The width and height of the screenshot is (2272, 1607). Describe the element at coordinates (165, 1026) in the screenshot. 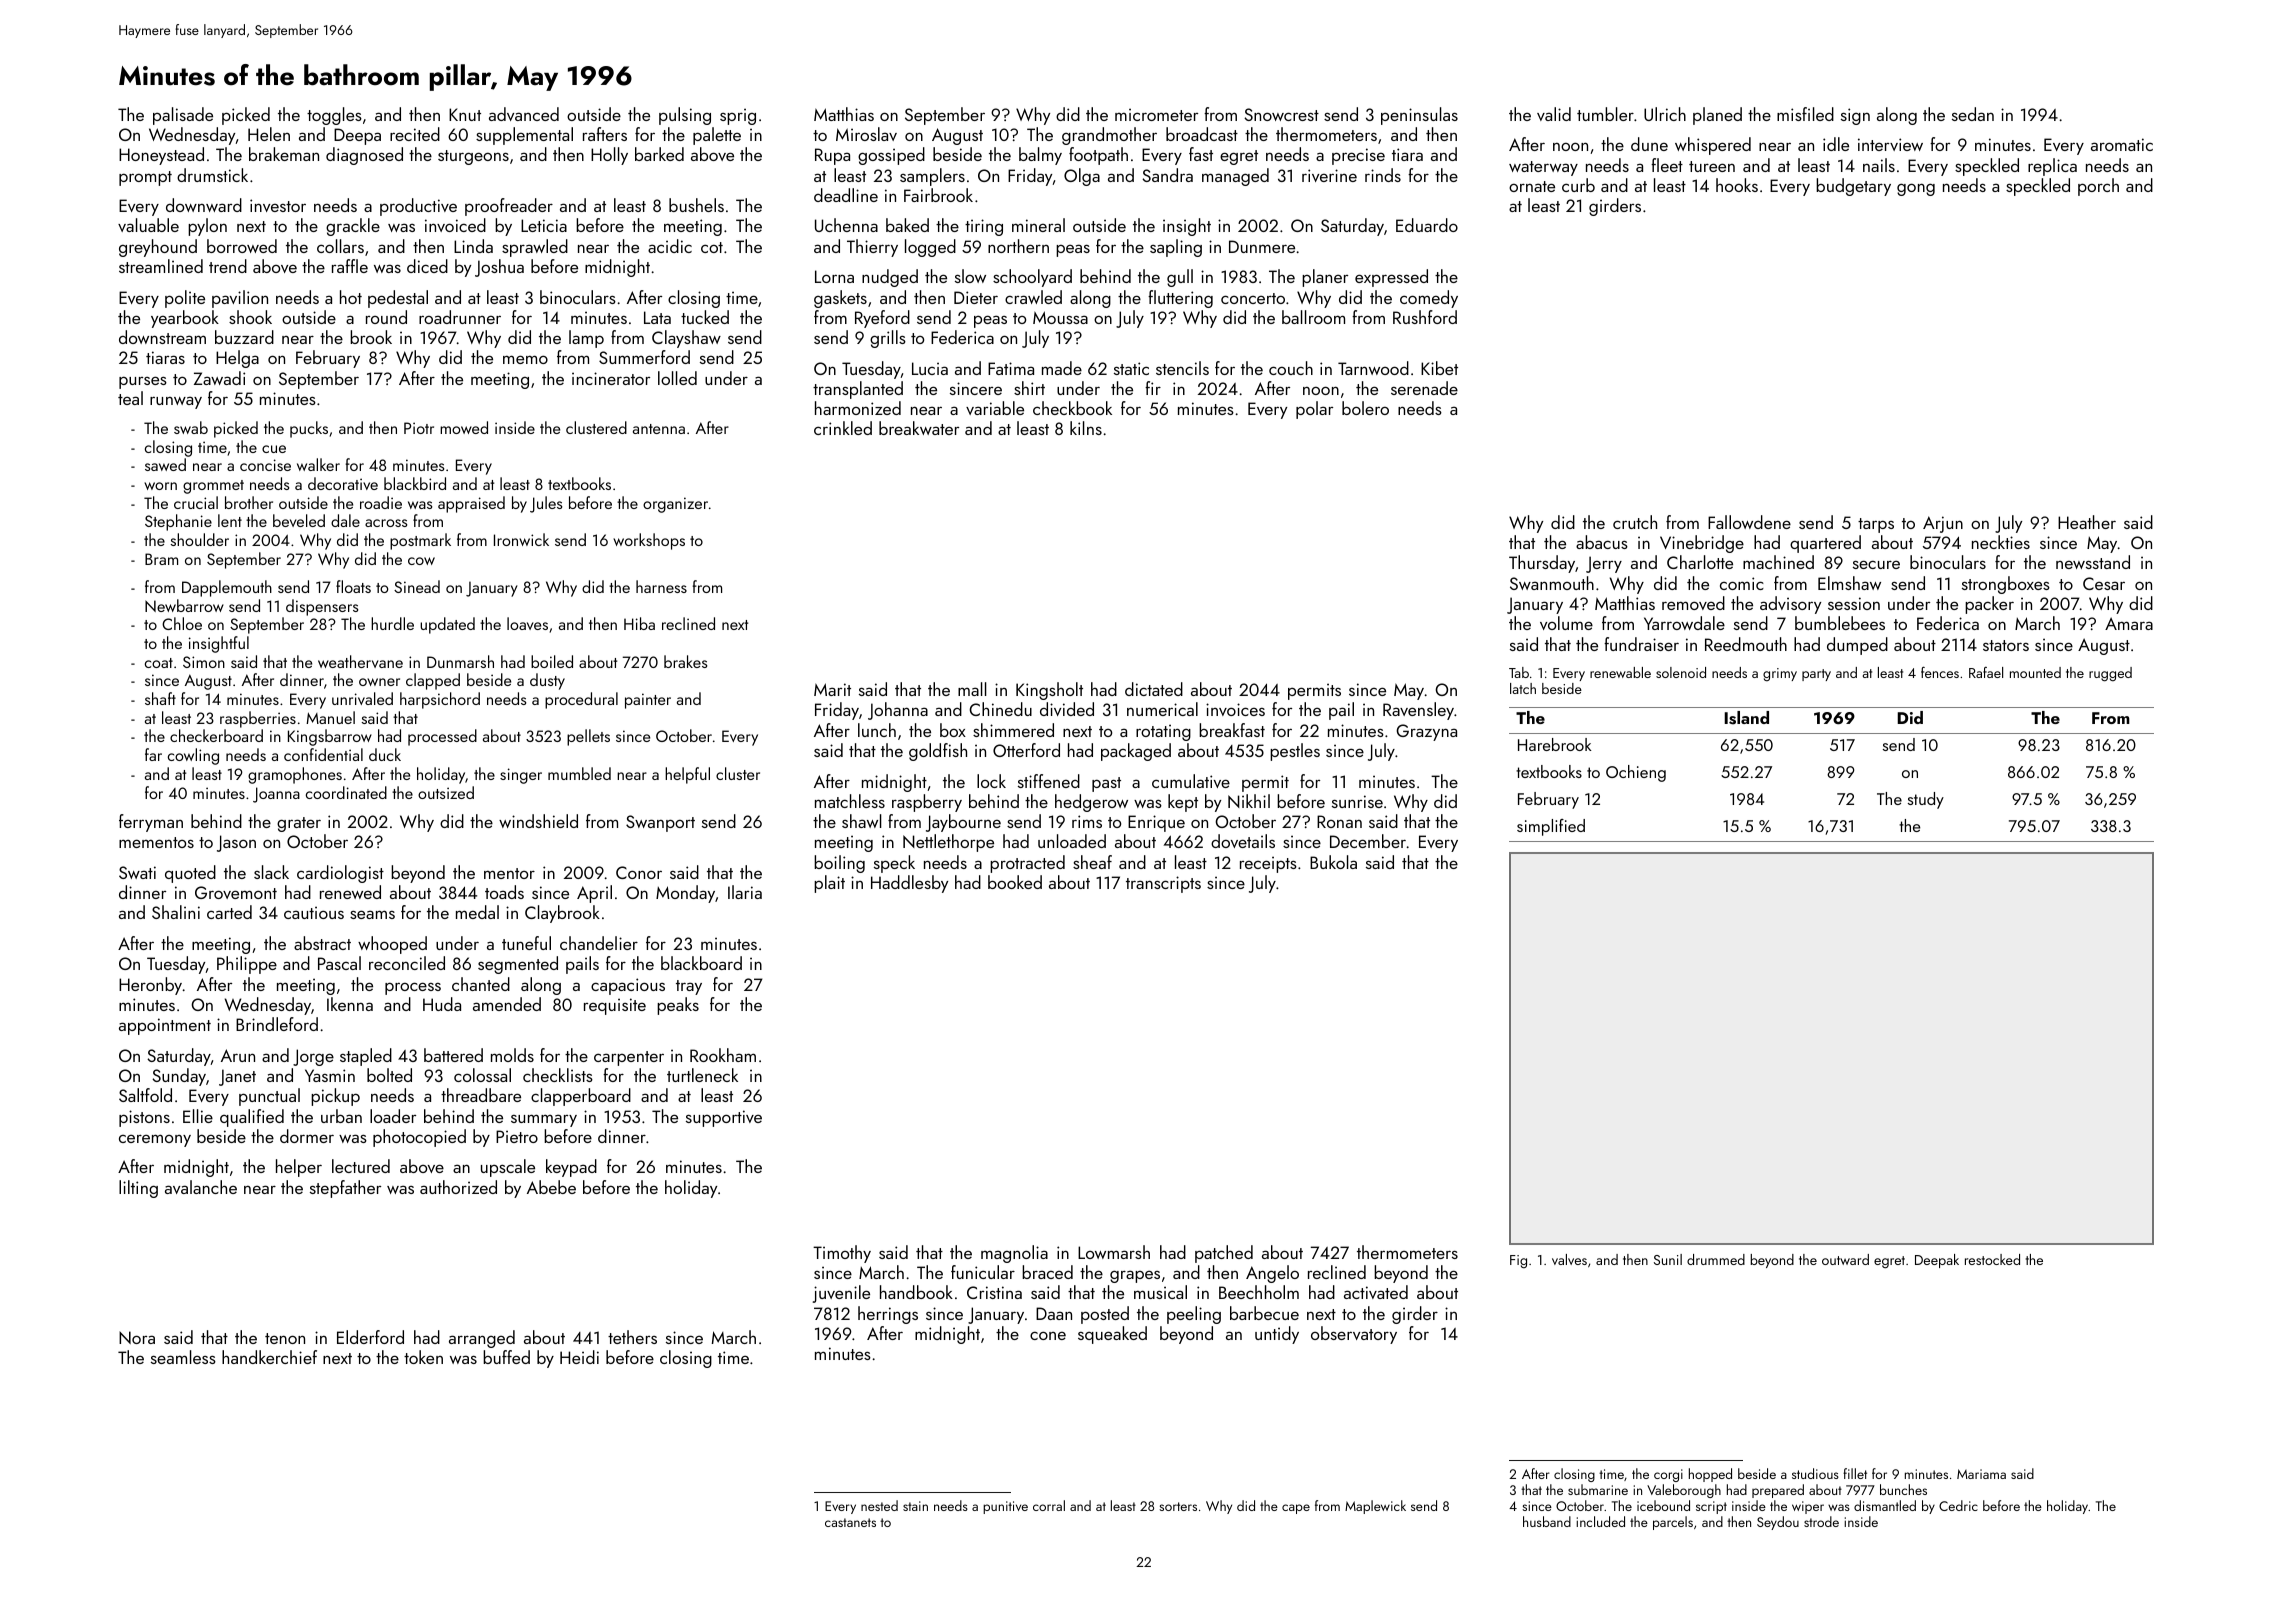

I see `appointment` at that location.
